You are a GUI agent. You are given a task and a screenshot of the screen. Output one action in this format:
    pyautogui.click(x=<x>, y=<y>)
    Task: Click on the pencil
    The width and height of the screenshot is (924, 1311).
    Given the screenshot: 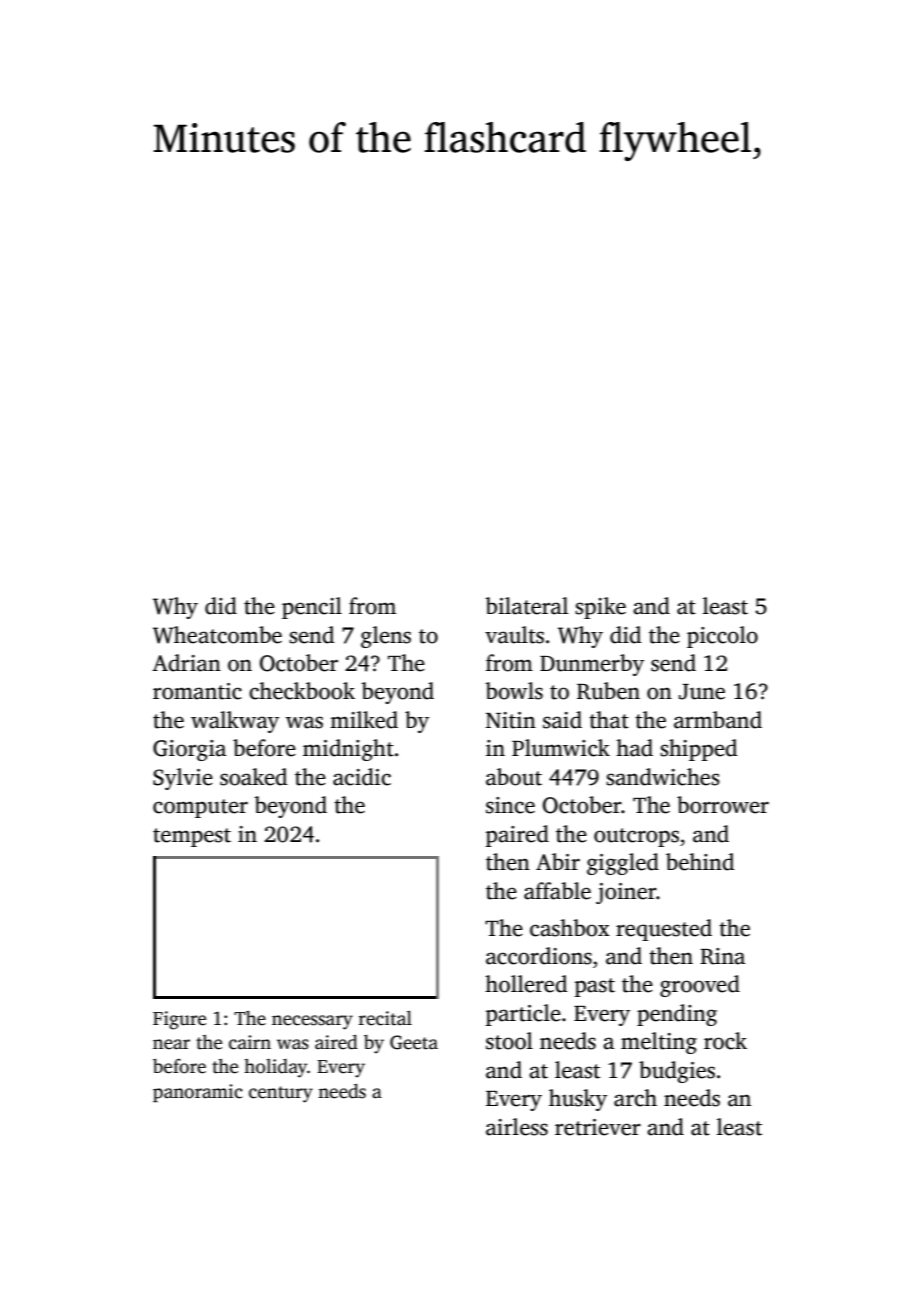 What is the action you would take?
    pyautogui.click(x=312, y=608)
